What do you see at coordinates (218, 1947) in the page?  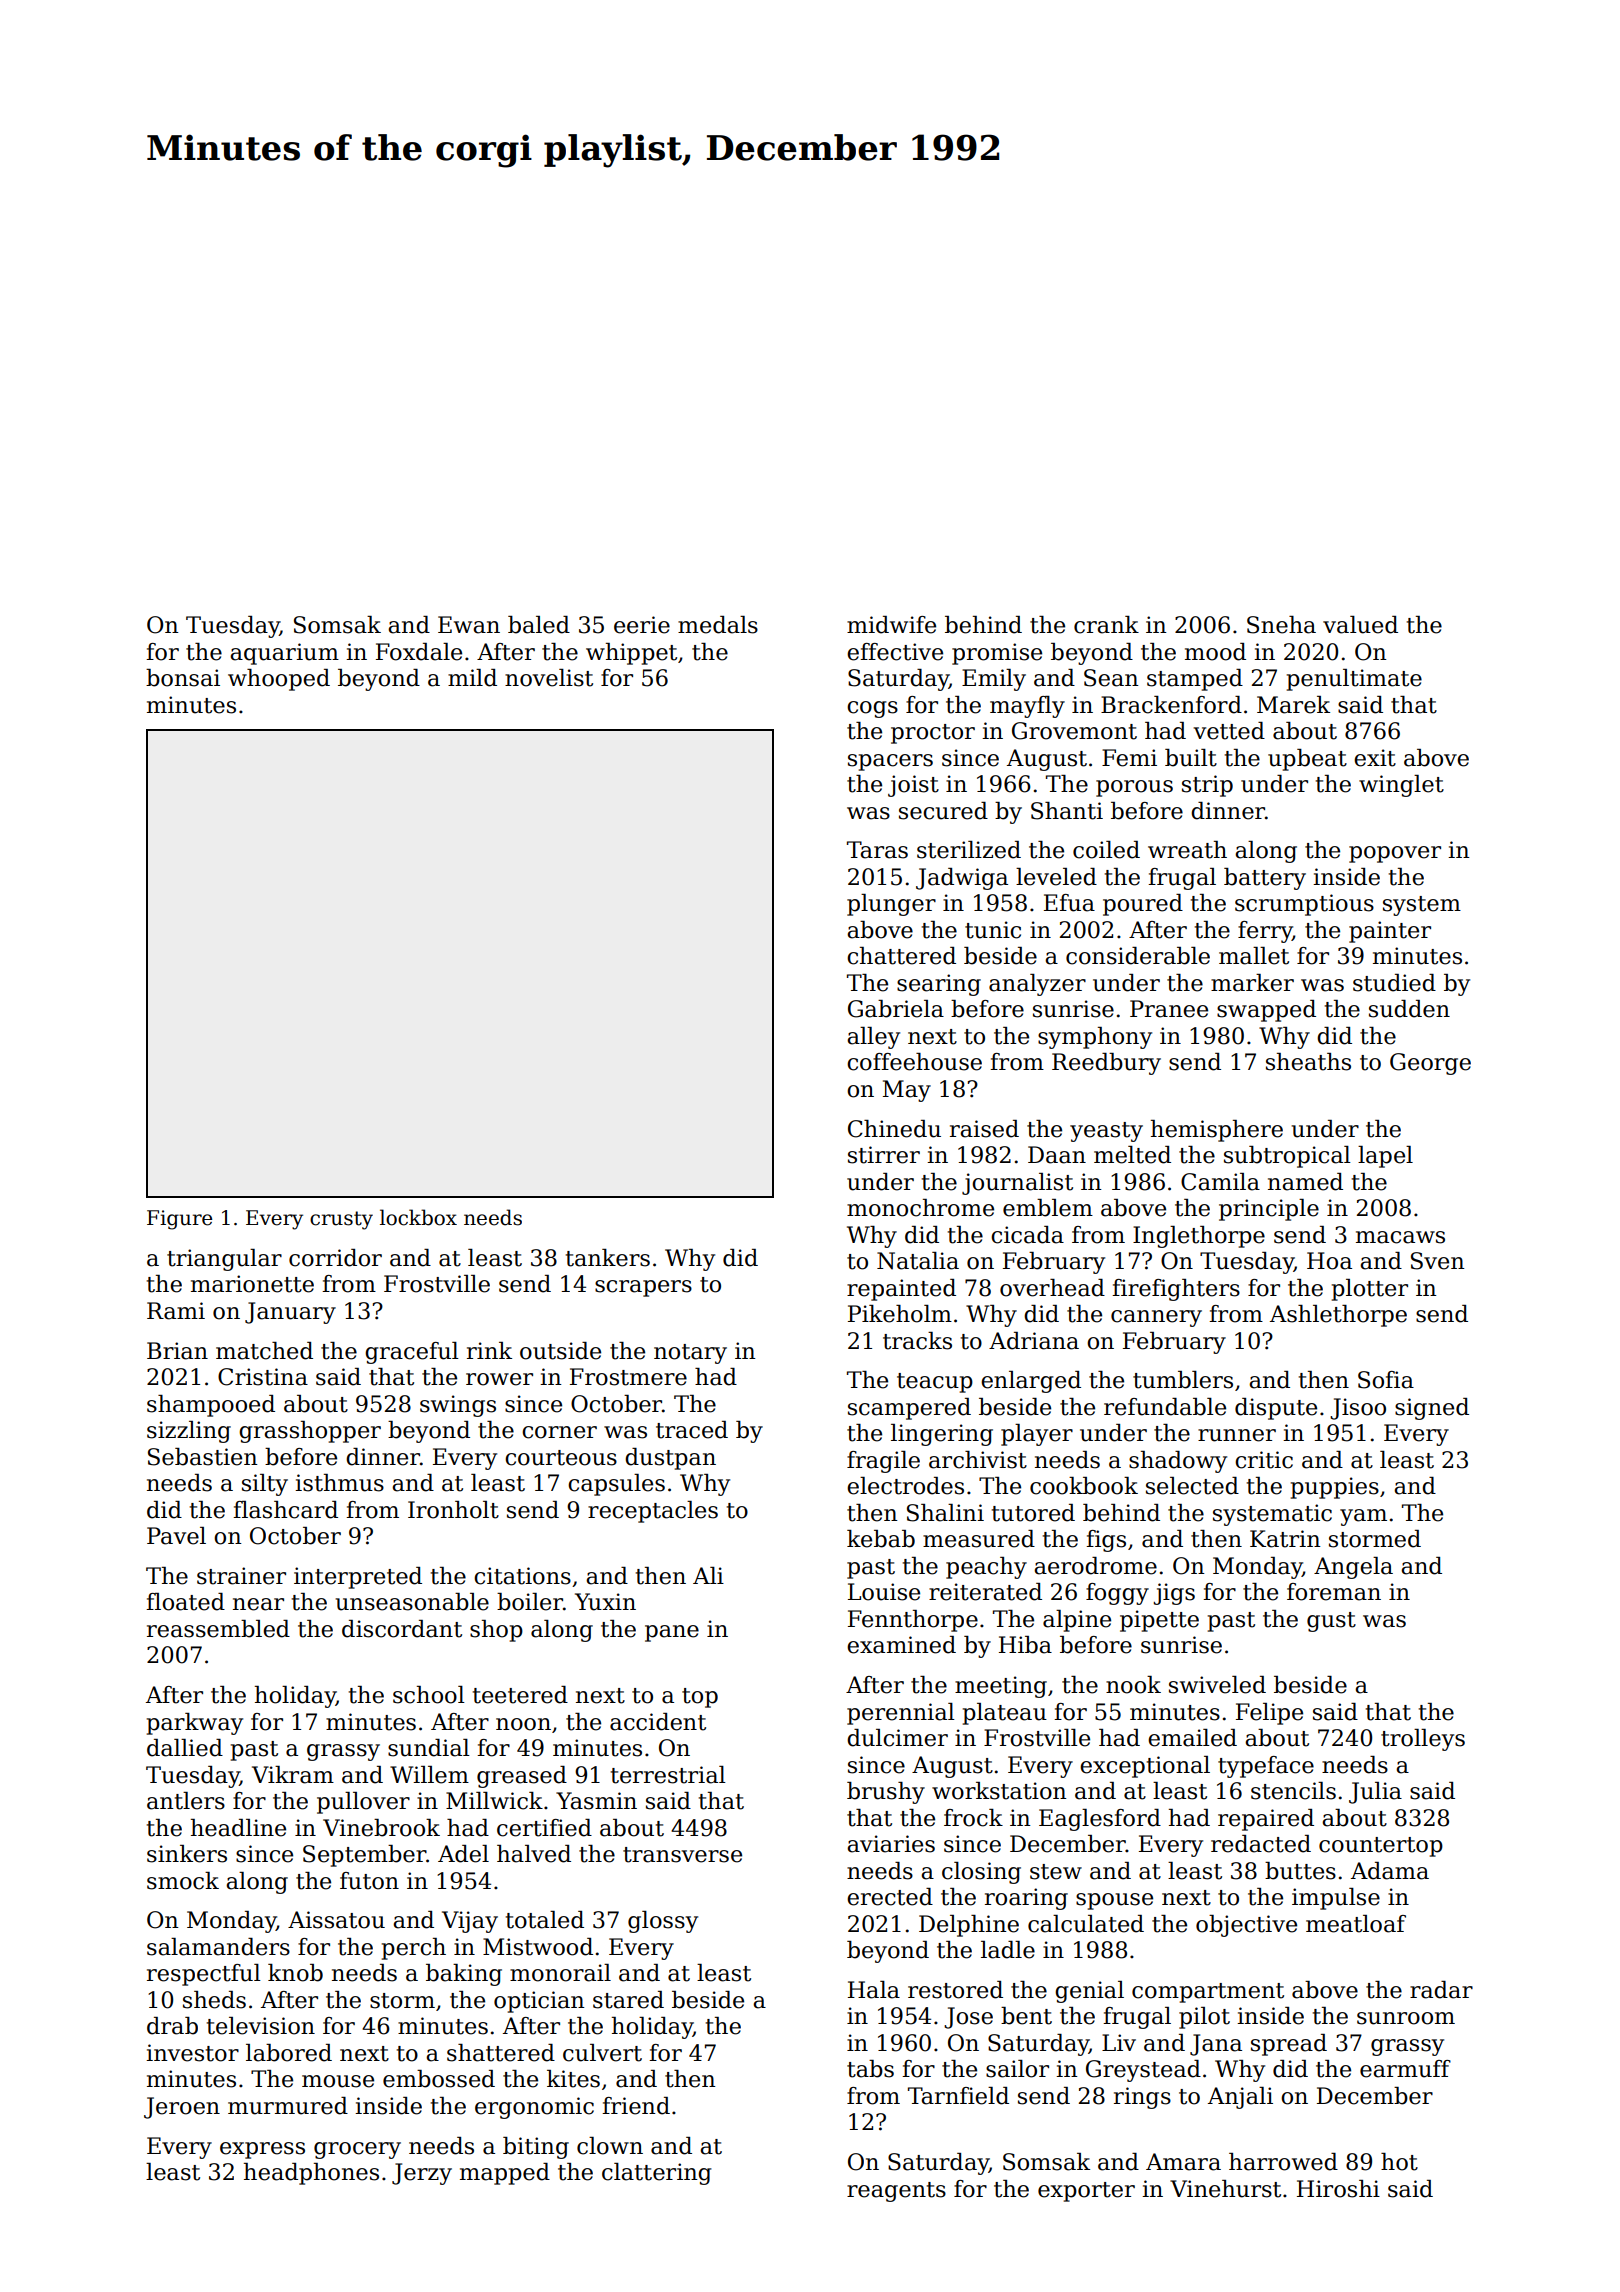 I see `salamanders` at bounding box center [218, 1947].
